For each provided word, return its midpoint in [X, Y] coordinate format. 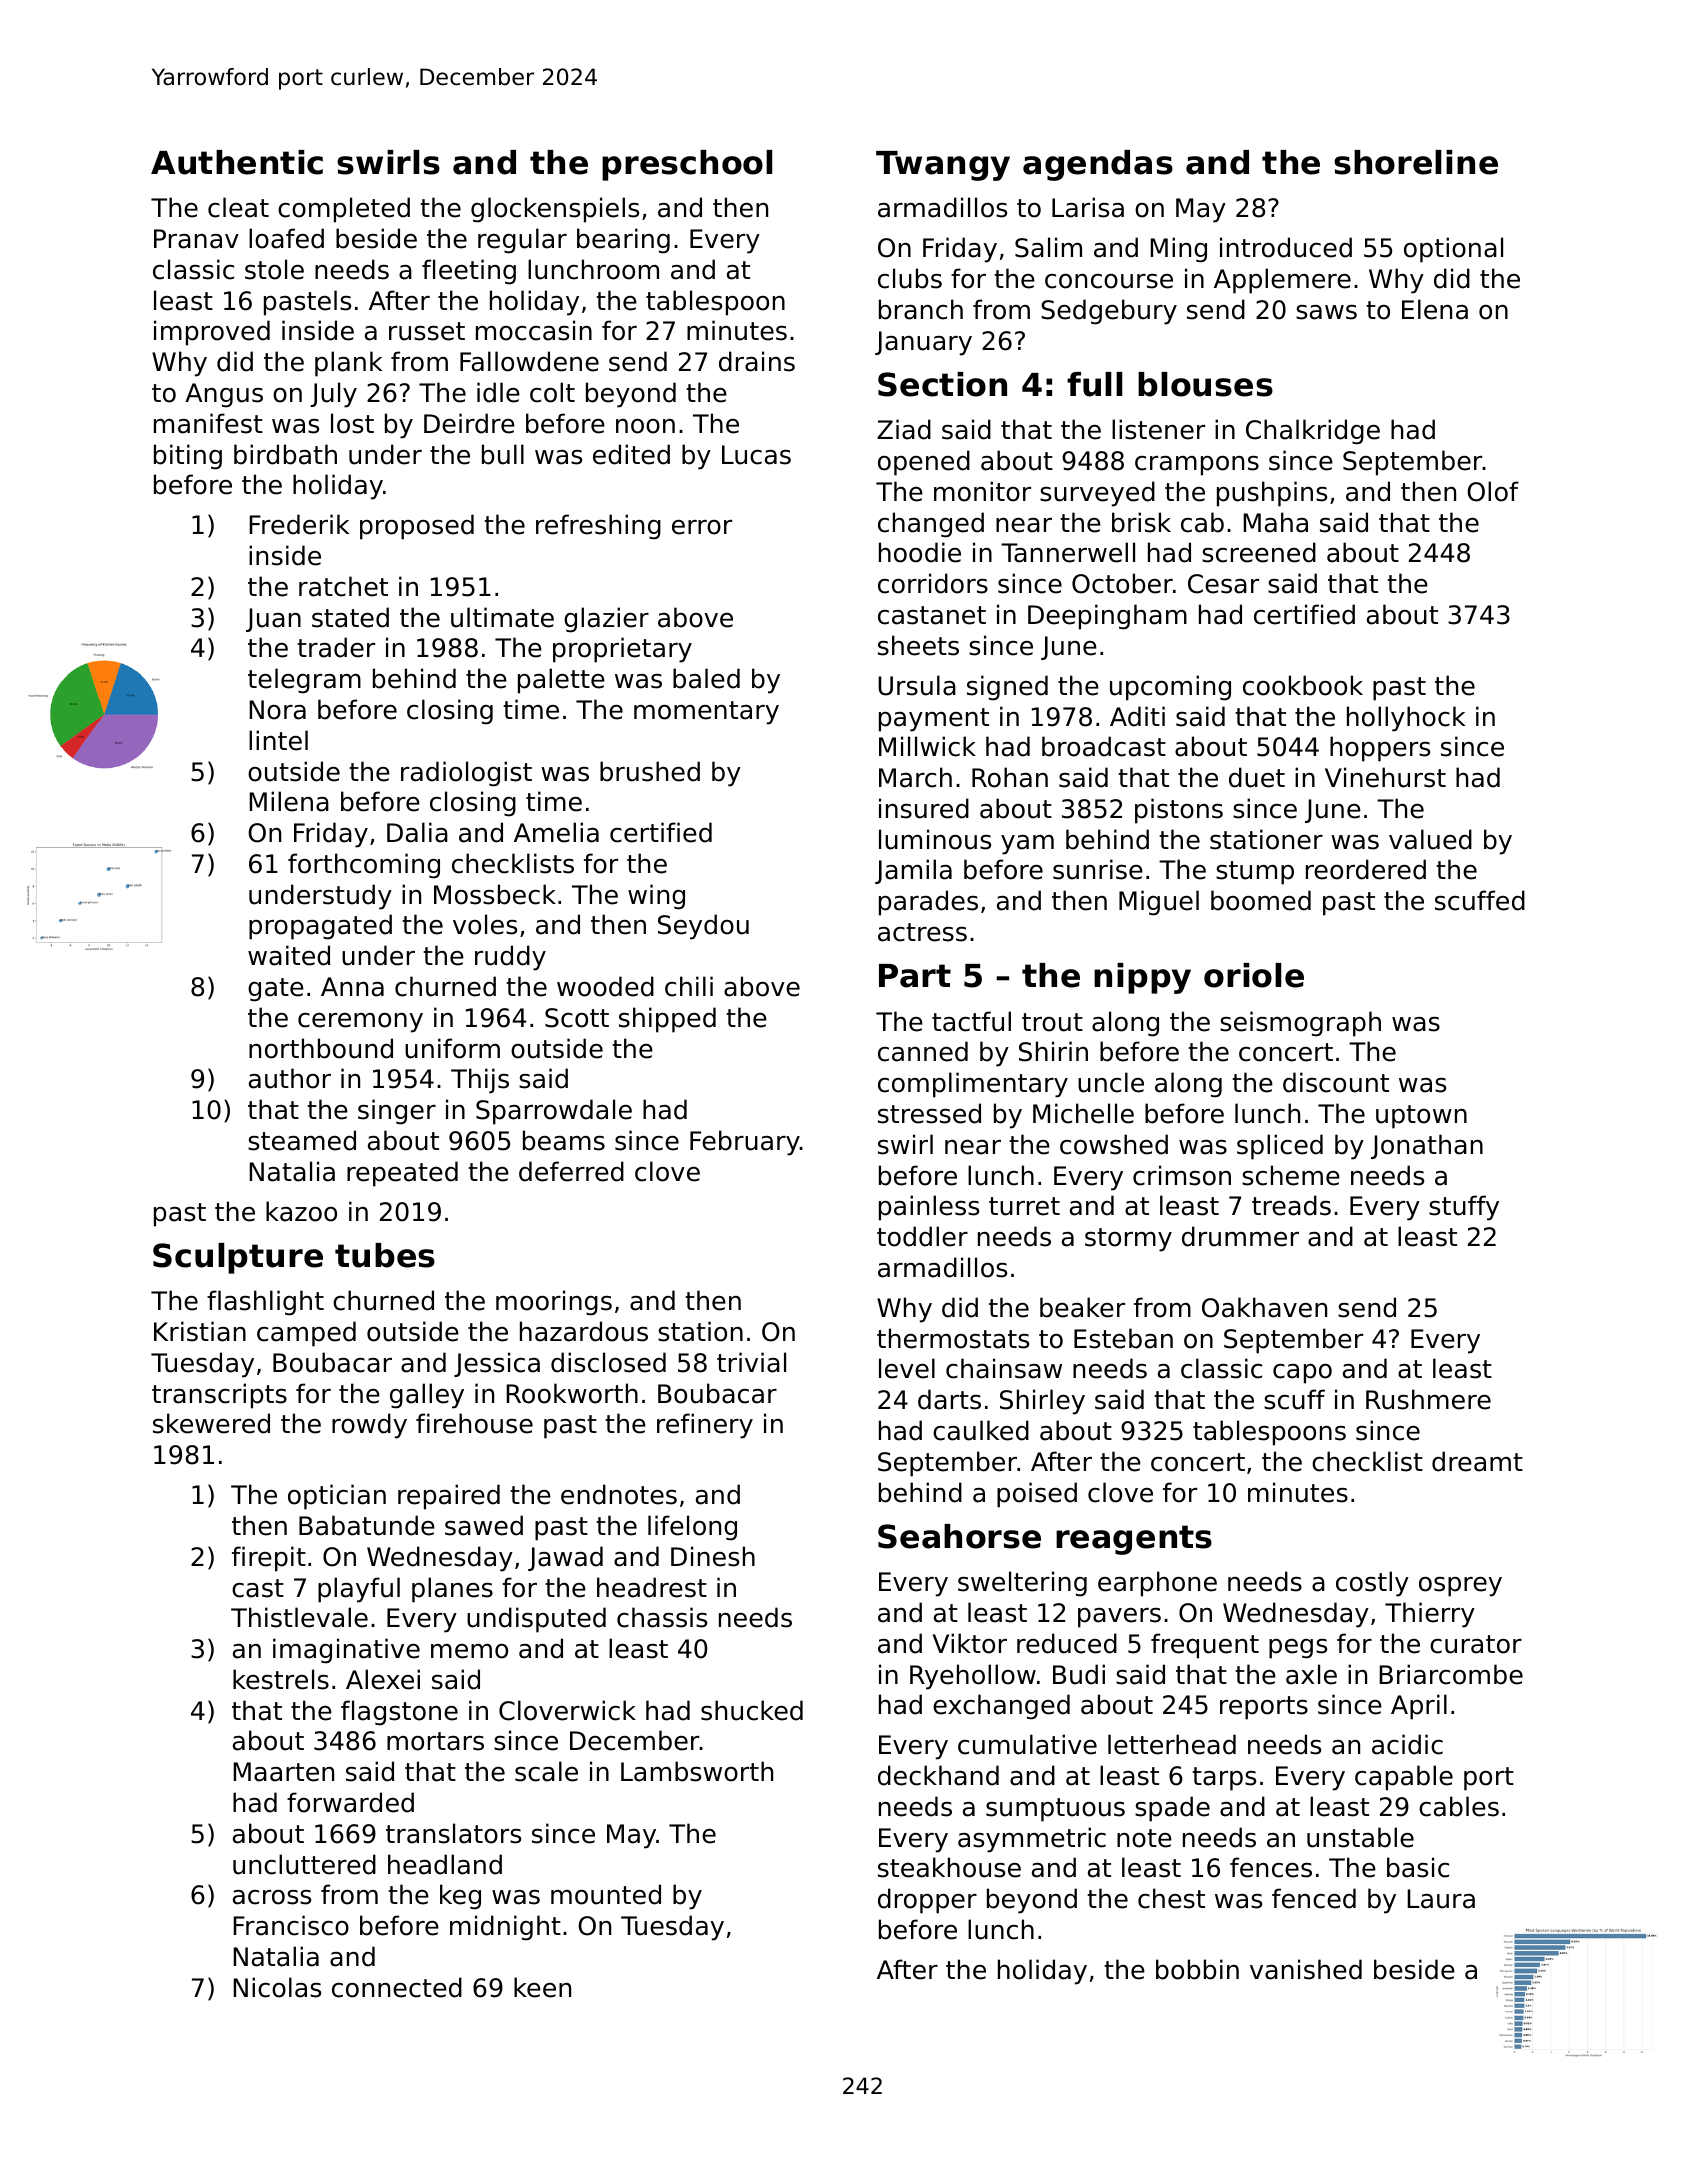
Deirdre [469, 423]
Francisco [291, 1925]
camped [306, 1334]
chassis [662, 1617]
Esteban [1123, 1338]
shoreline [1416, 162]
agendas [1098, 165]
